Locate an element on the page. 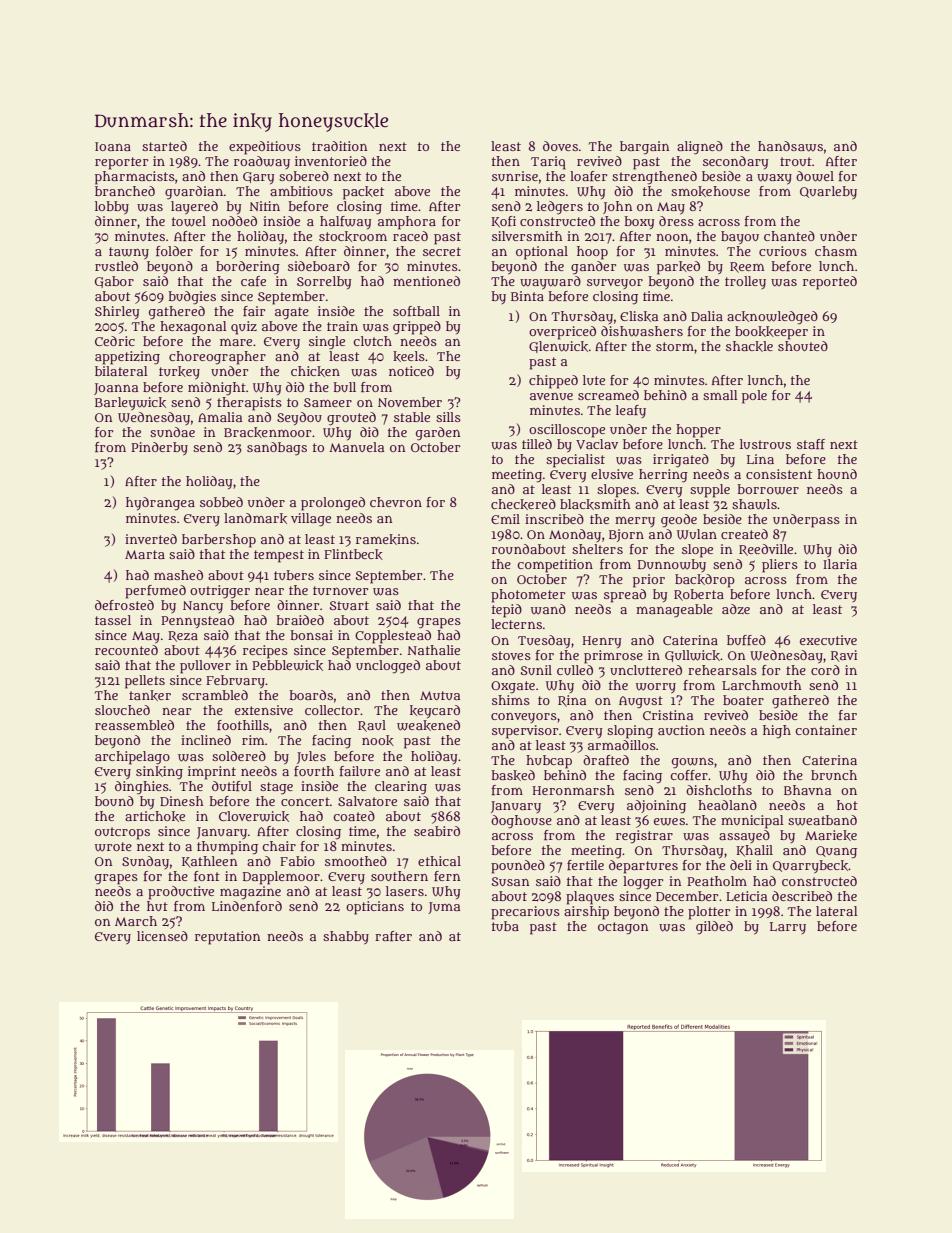 This page has height=1233, width=952. staff is located at coordinates (811, 444).
